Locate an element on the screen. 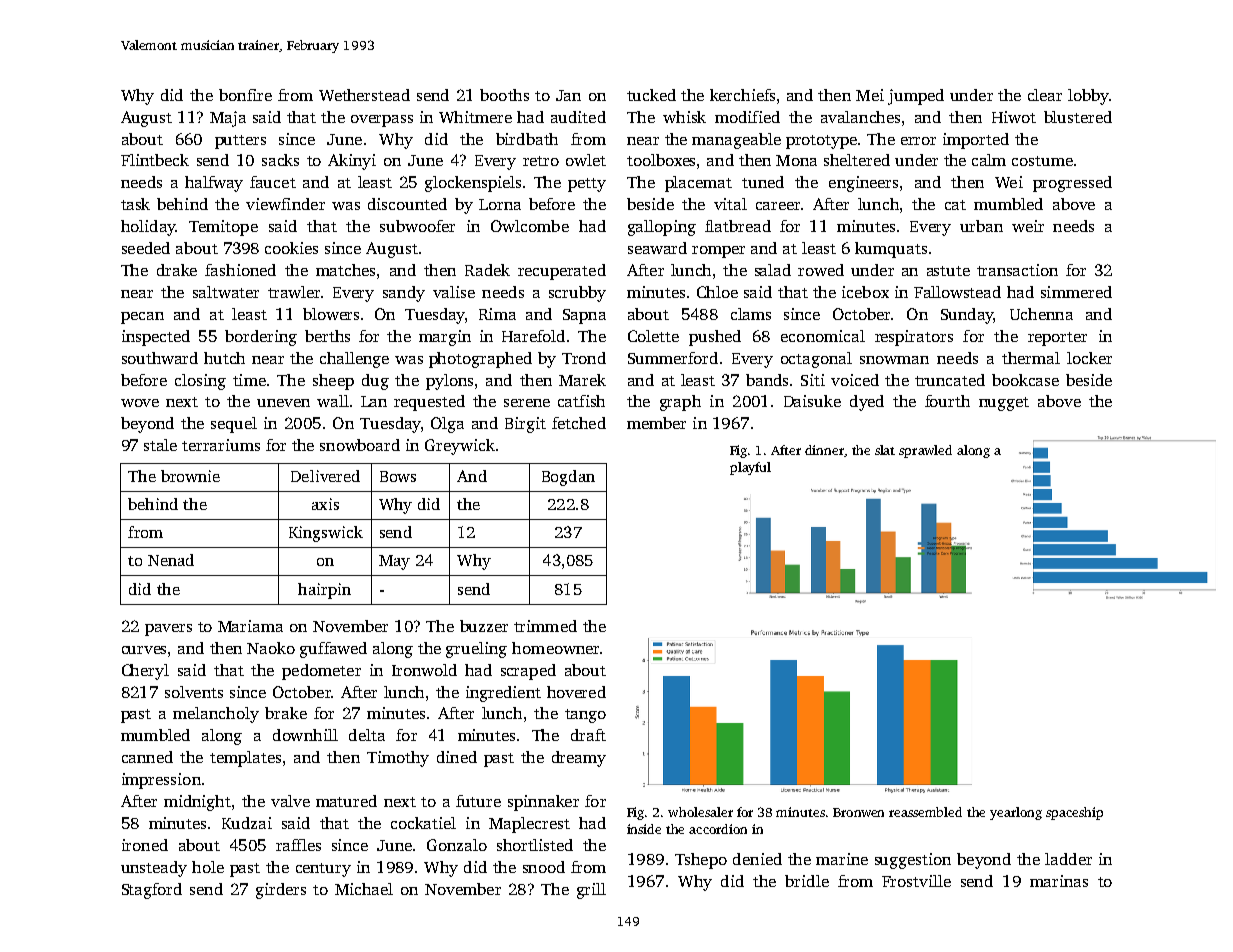  yearlong is located at coordinates (1016, 813).
